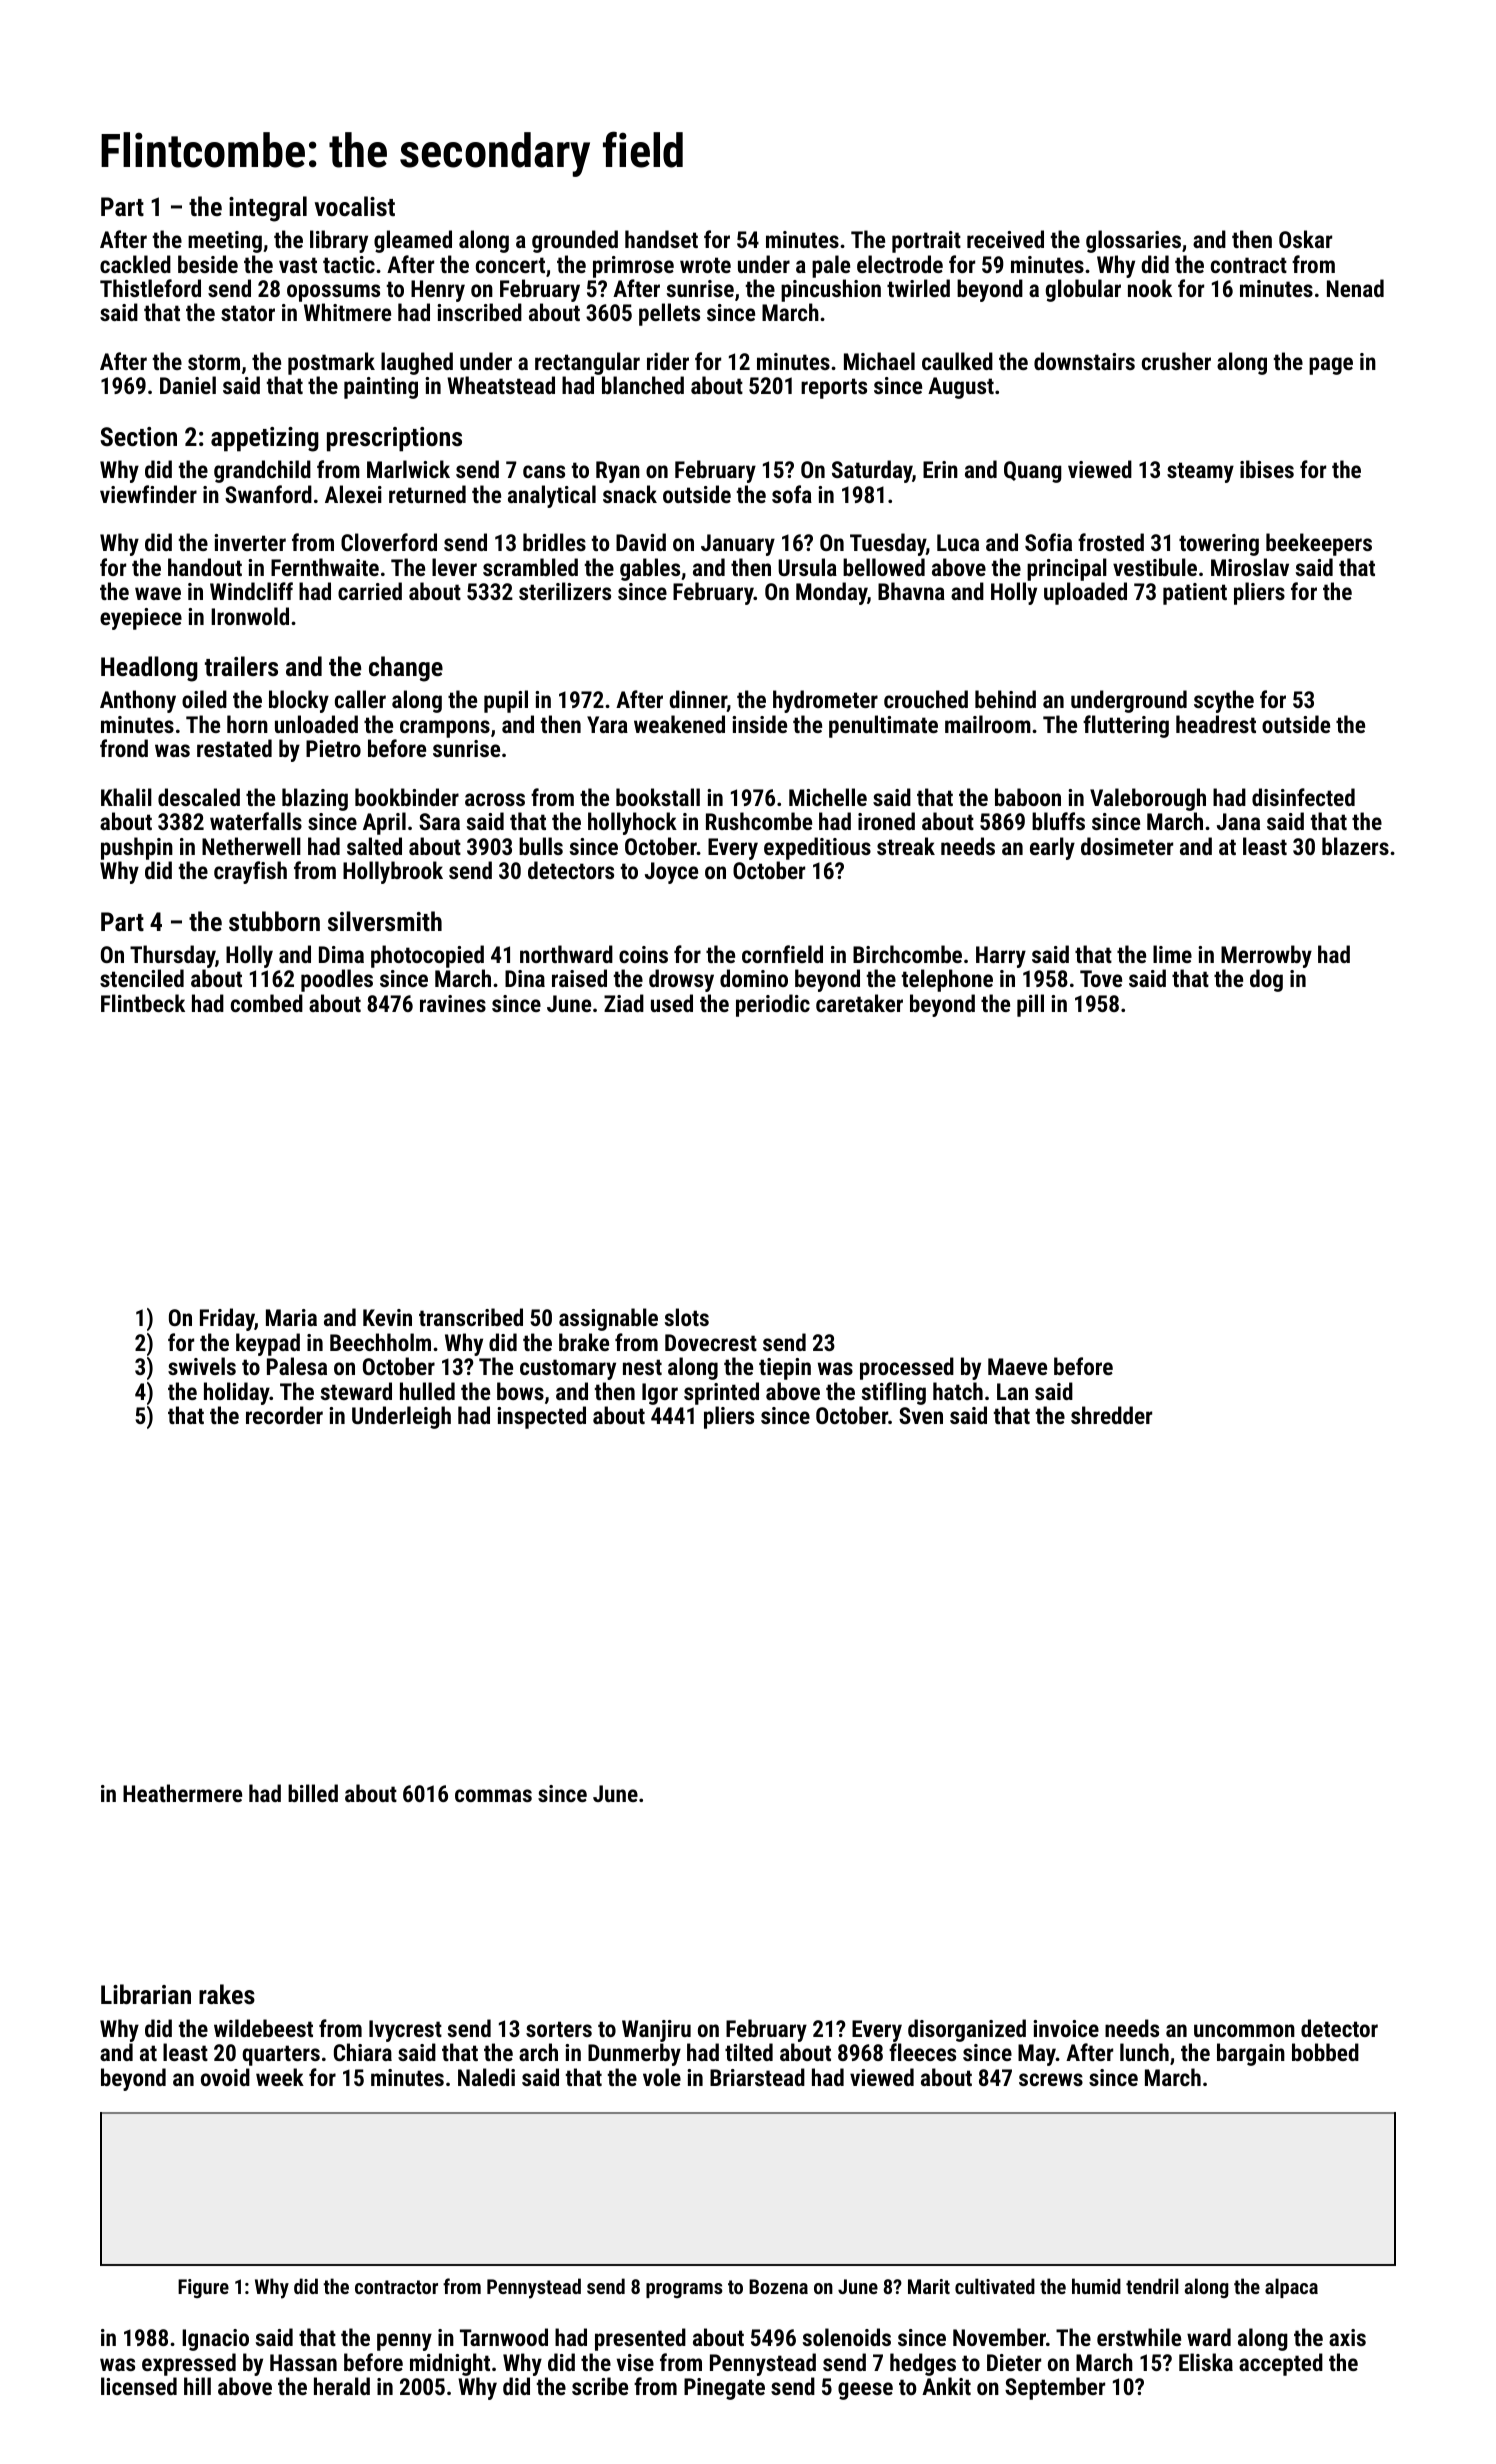  What do you see at coordinates (859, 1003) in the screenshot?
I see `caretaker` at bounding box center [859, 1003].
